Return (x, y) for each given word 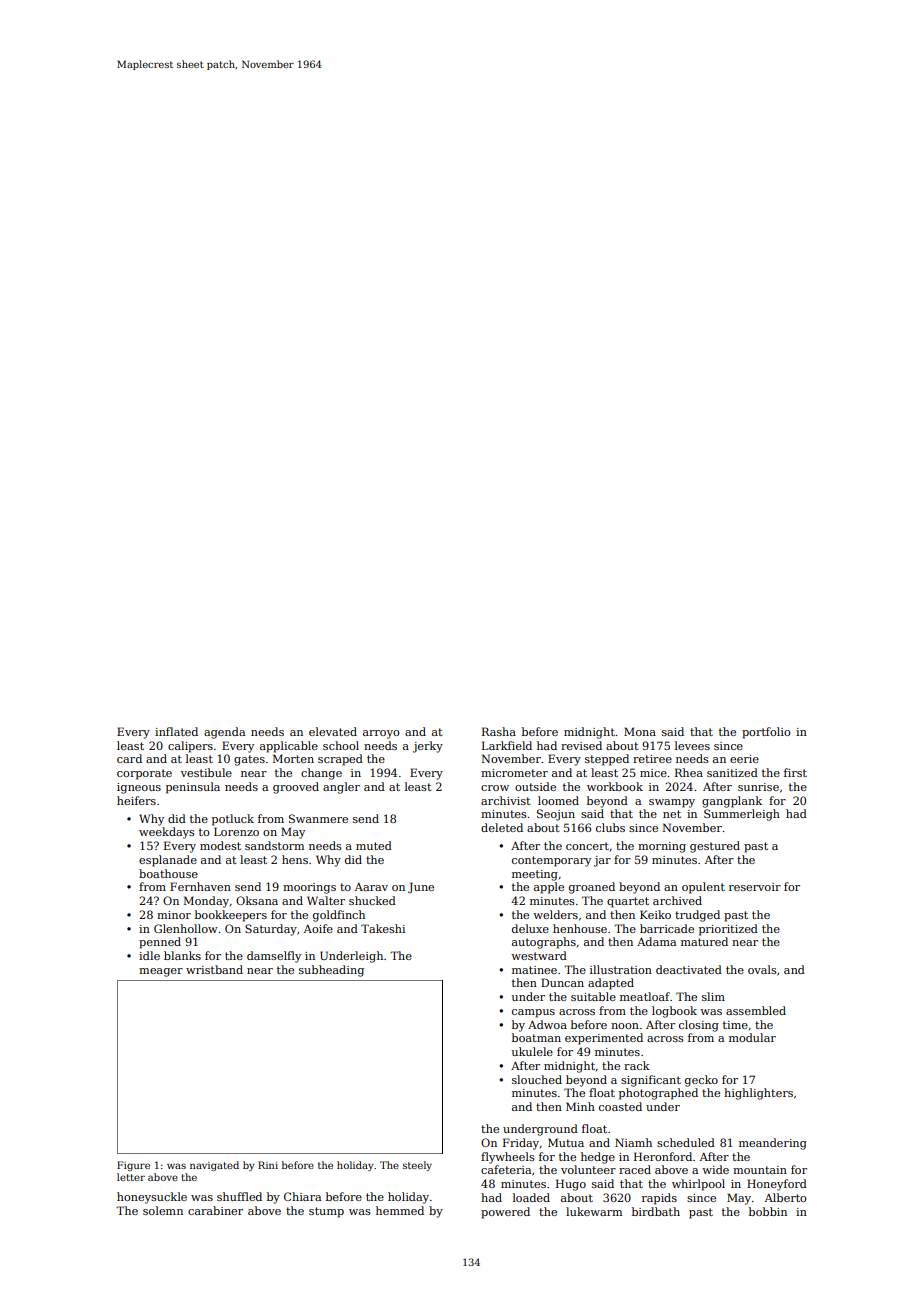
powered (505, 1213)
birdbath (656, 1211)
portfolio (766, 733)
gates (249, 760)
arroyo (381, 734)
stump (326, 1212)
